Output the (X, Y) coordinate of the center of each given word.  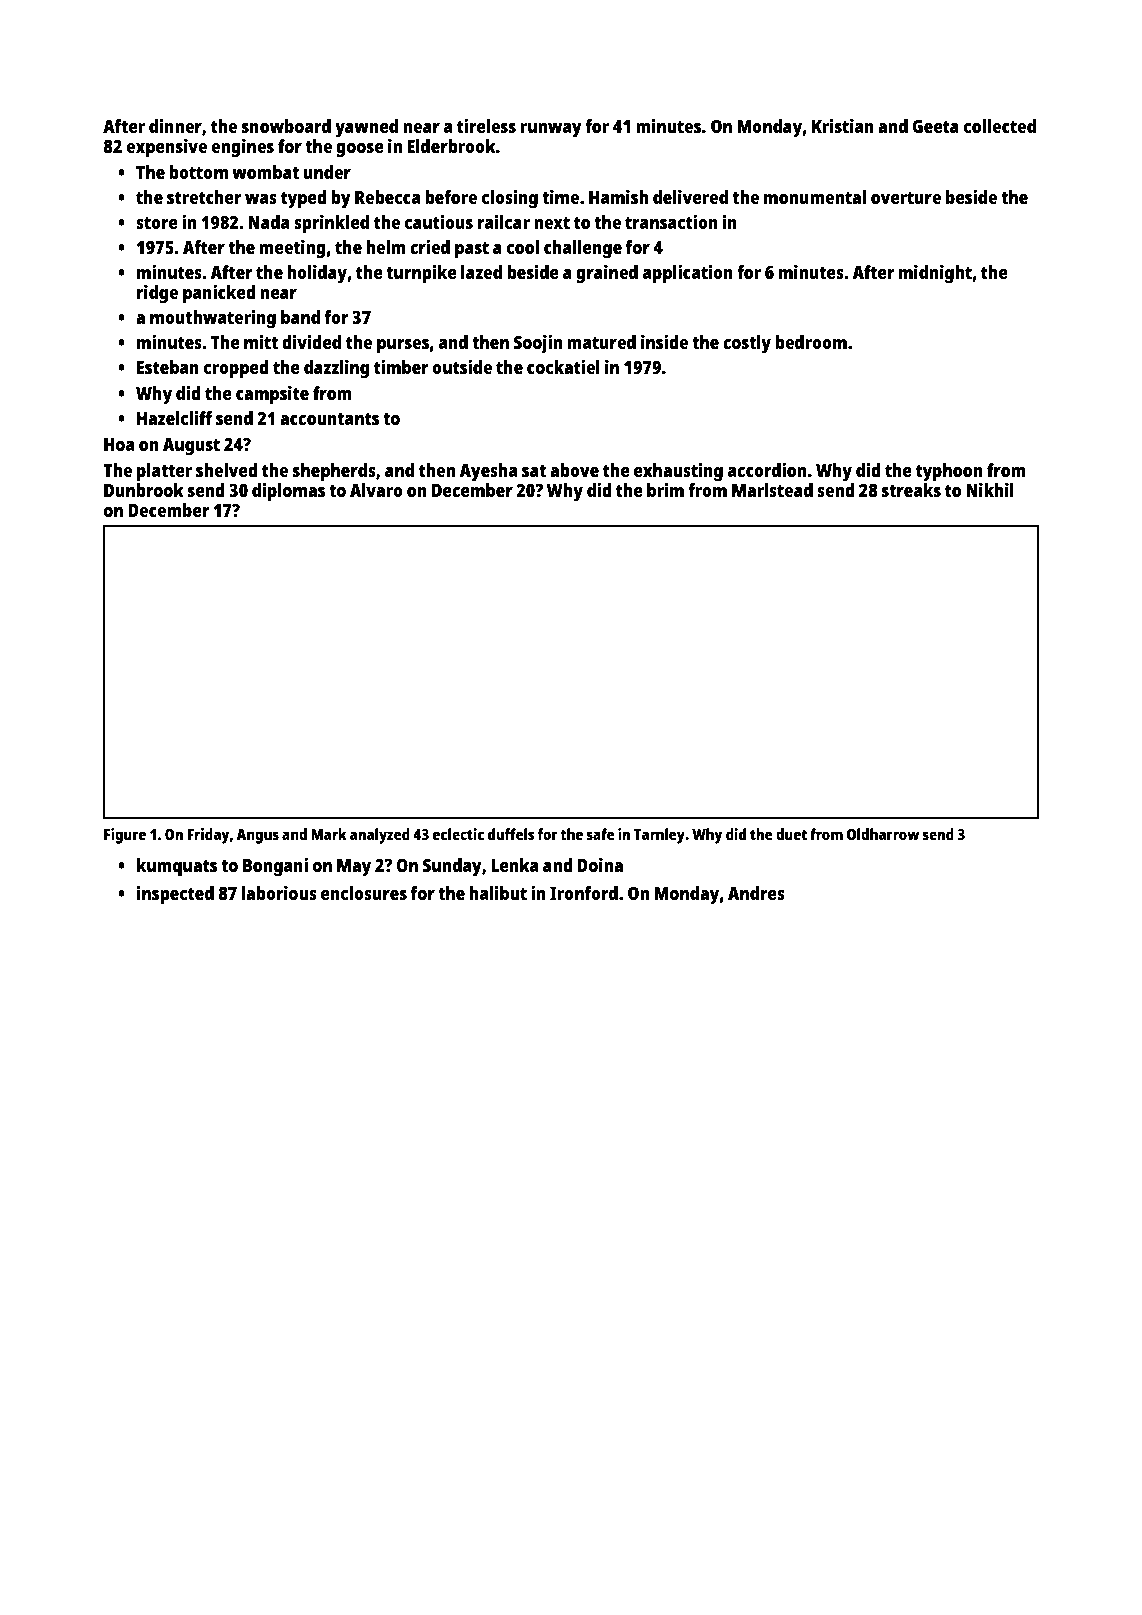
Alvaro (376, 490)
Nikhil (990, 490)
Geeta (935, 126)
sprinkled (331, 224)
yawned (366, 128)
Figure (125, 836)
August (191, 447)
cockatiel (563, 367)
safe (600, 834)
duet (791, 834)
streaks (911, 490)
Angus (257, 836)
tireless (486, 126)
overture (906, 198)
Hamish (618, 197)
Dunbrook (144, 490)
